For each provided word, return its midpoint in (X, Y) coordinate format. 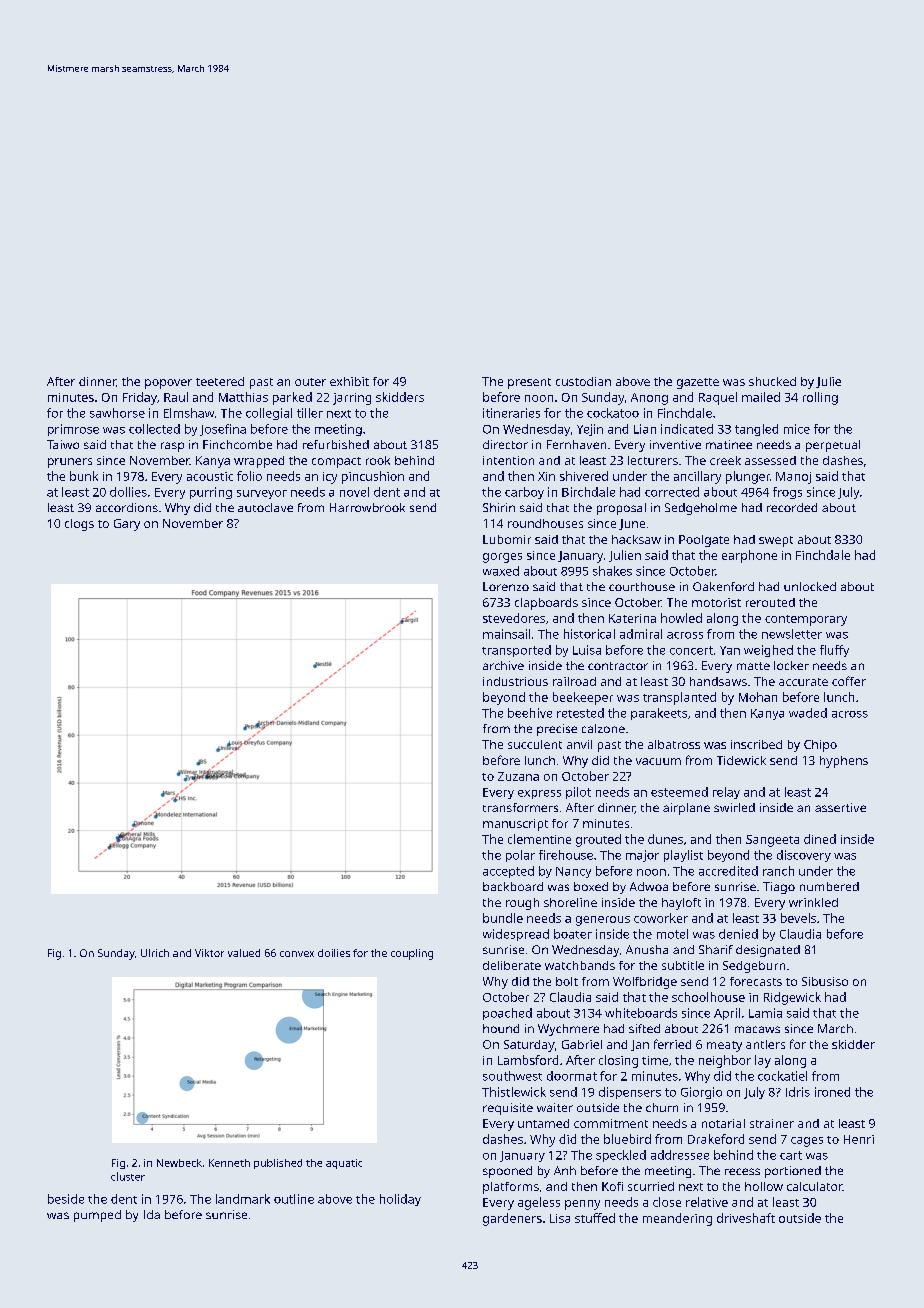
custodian (583, 381)
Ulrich (155, 953)
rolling (820, 398)
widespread (516, 935)
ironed (832, 1092)
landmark (243, 1199)
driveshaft (746, 1218)
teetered (220, 381)
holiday (400, 1200)
